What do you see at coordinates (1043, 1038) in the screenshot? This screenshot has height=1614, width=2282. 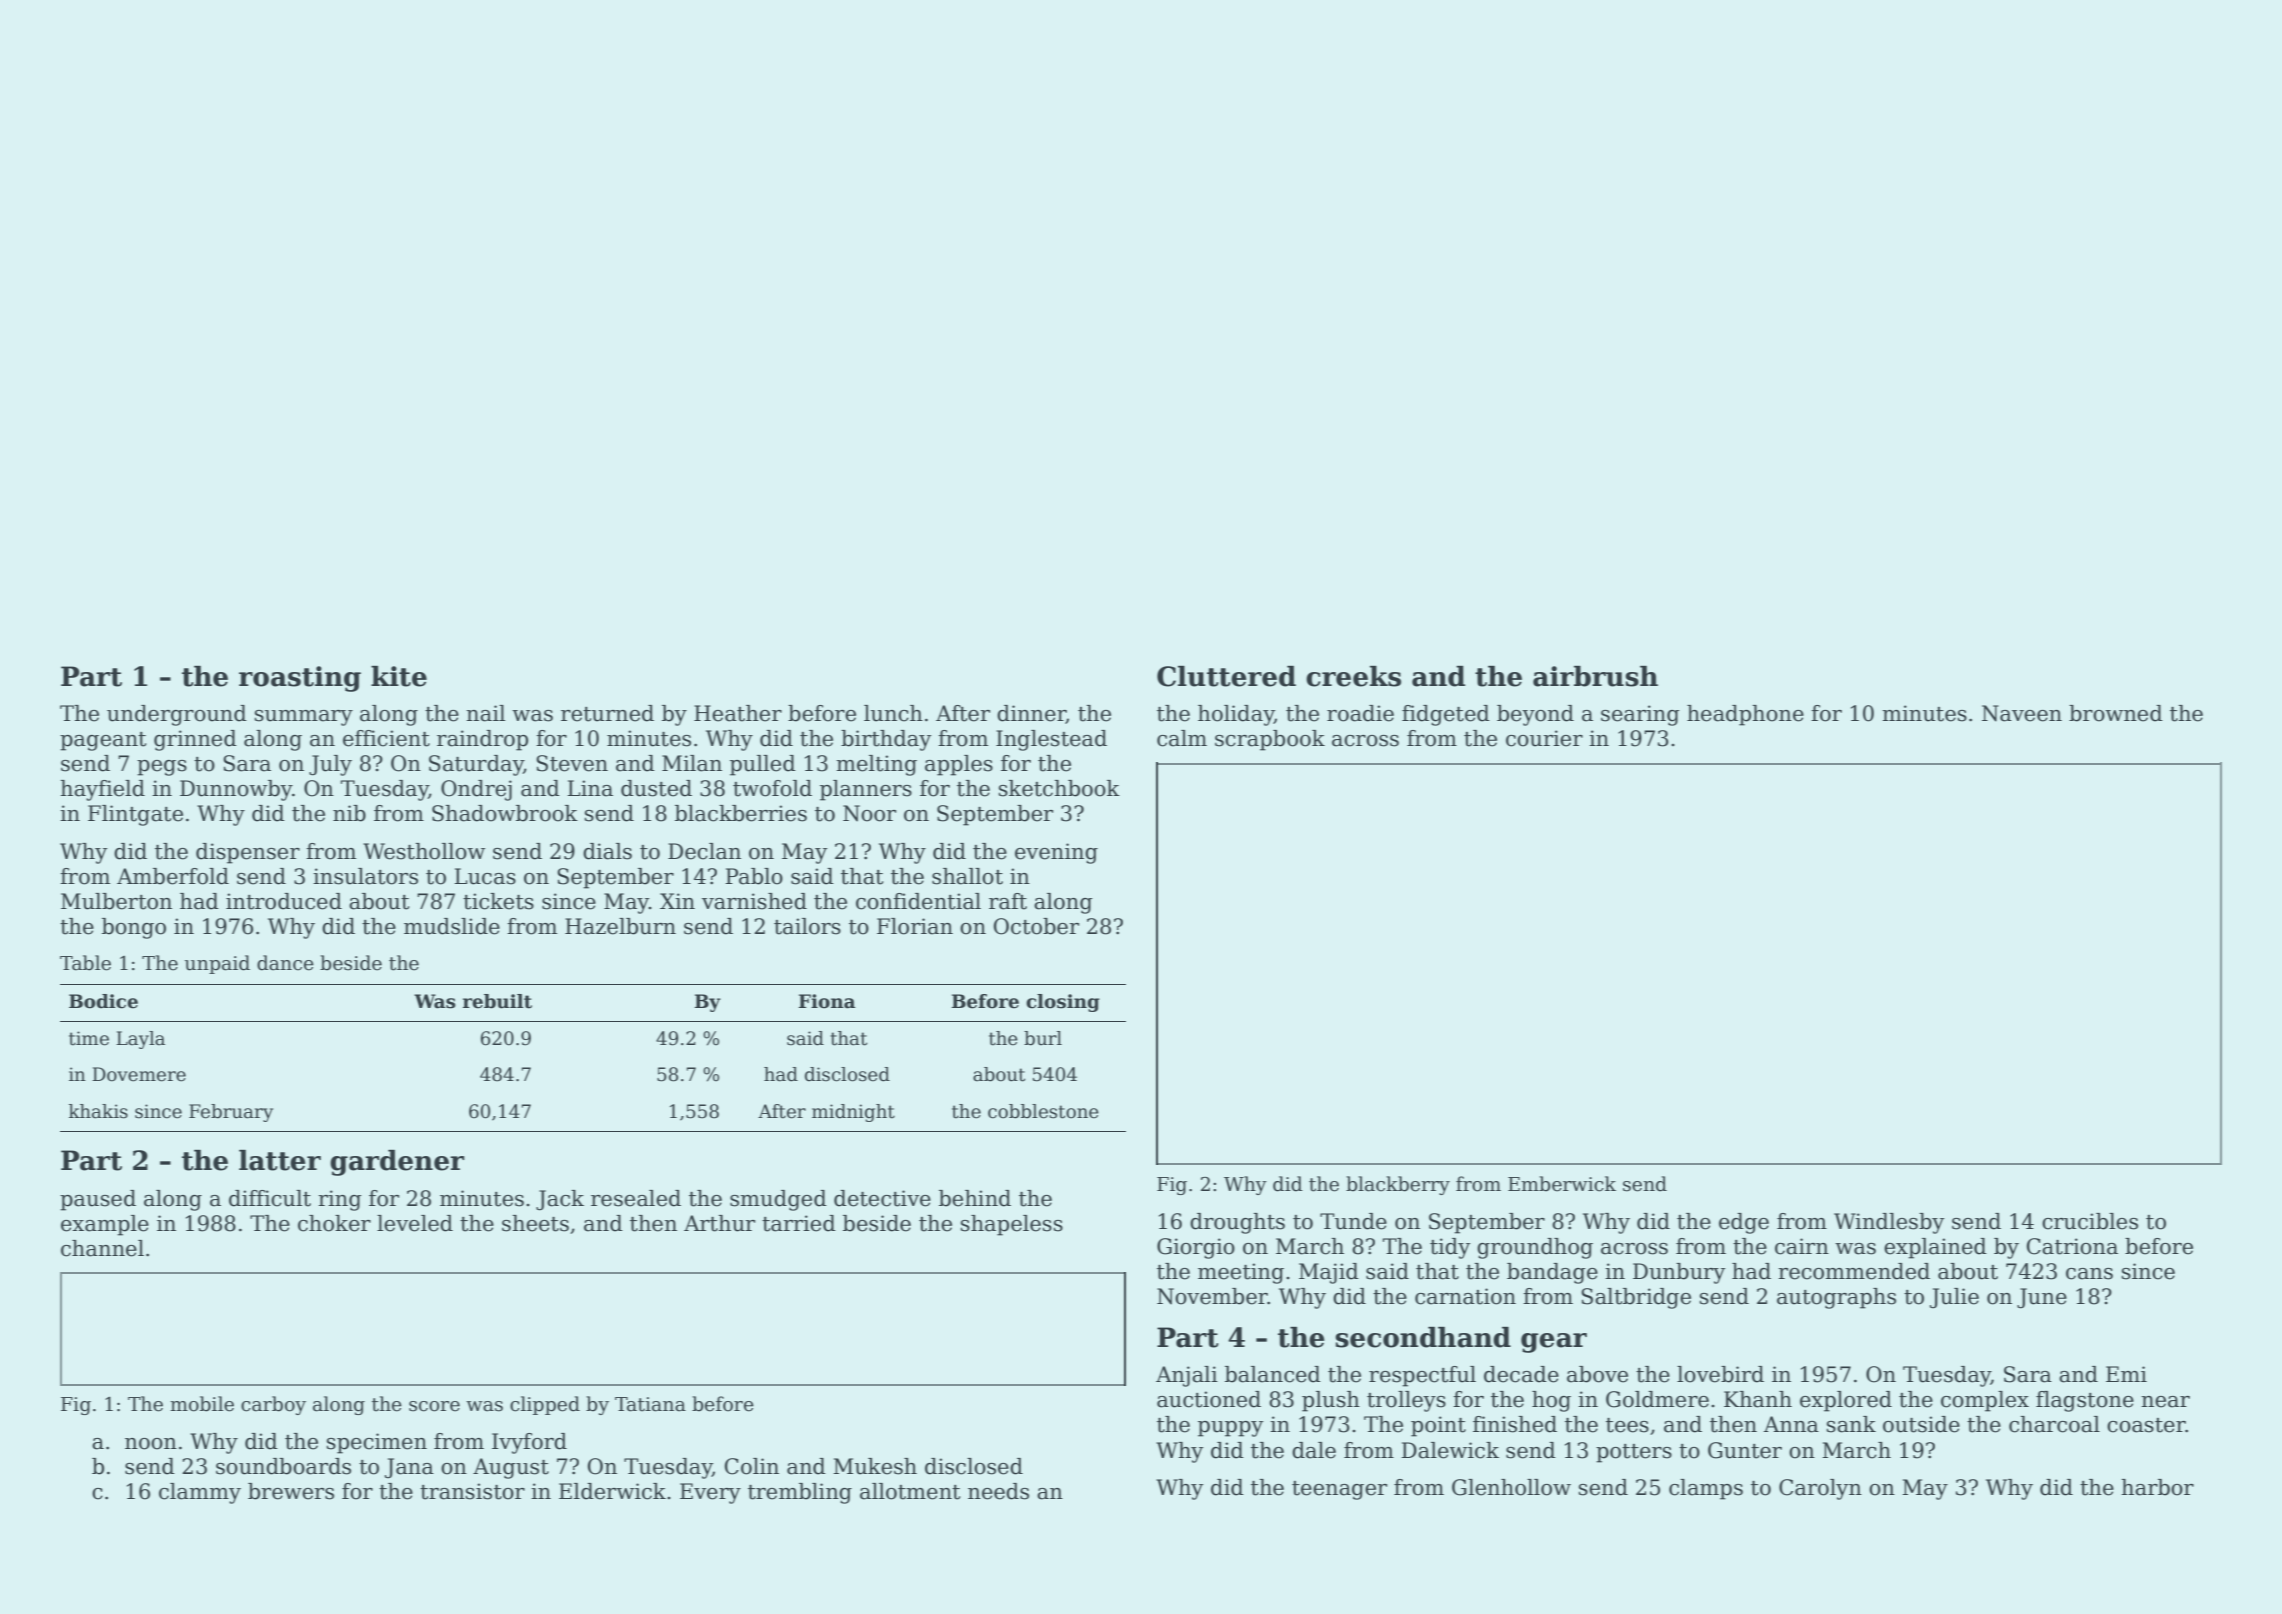 I see `burl` at bounding box center [1043, 1038].
